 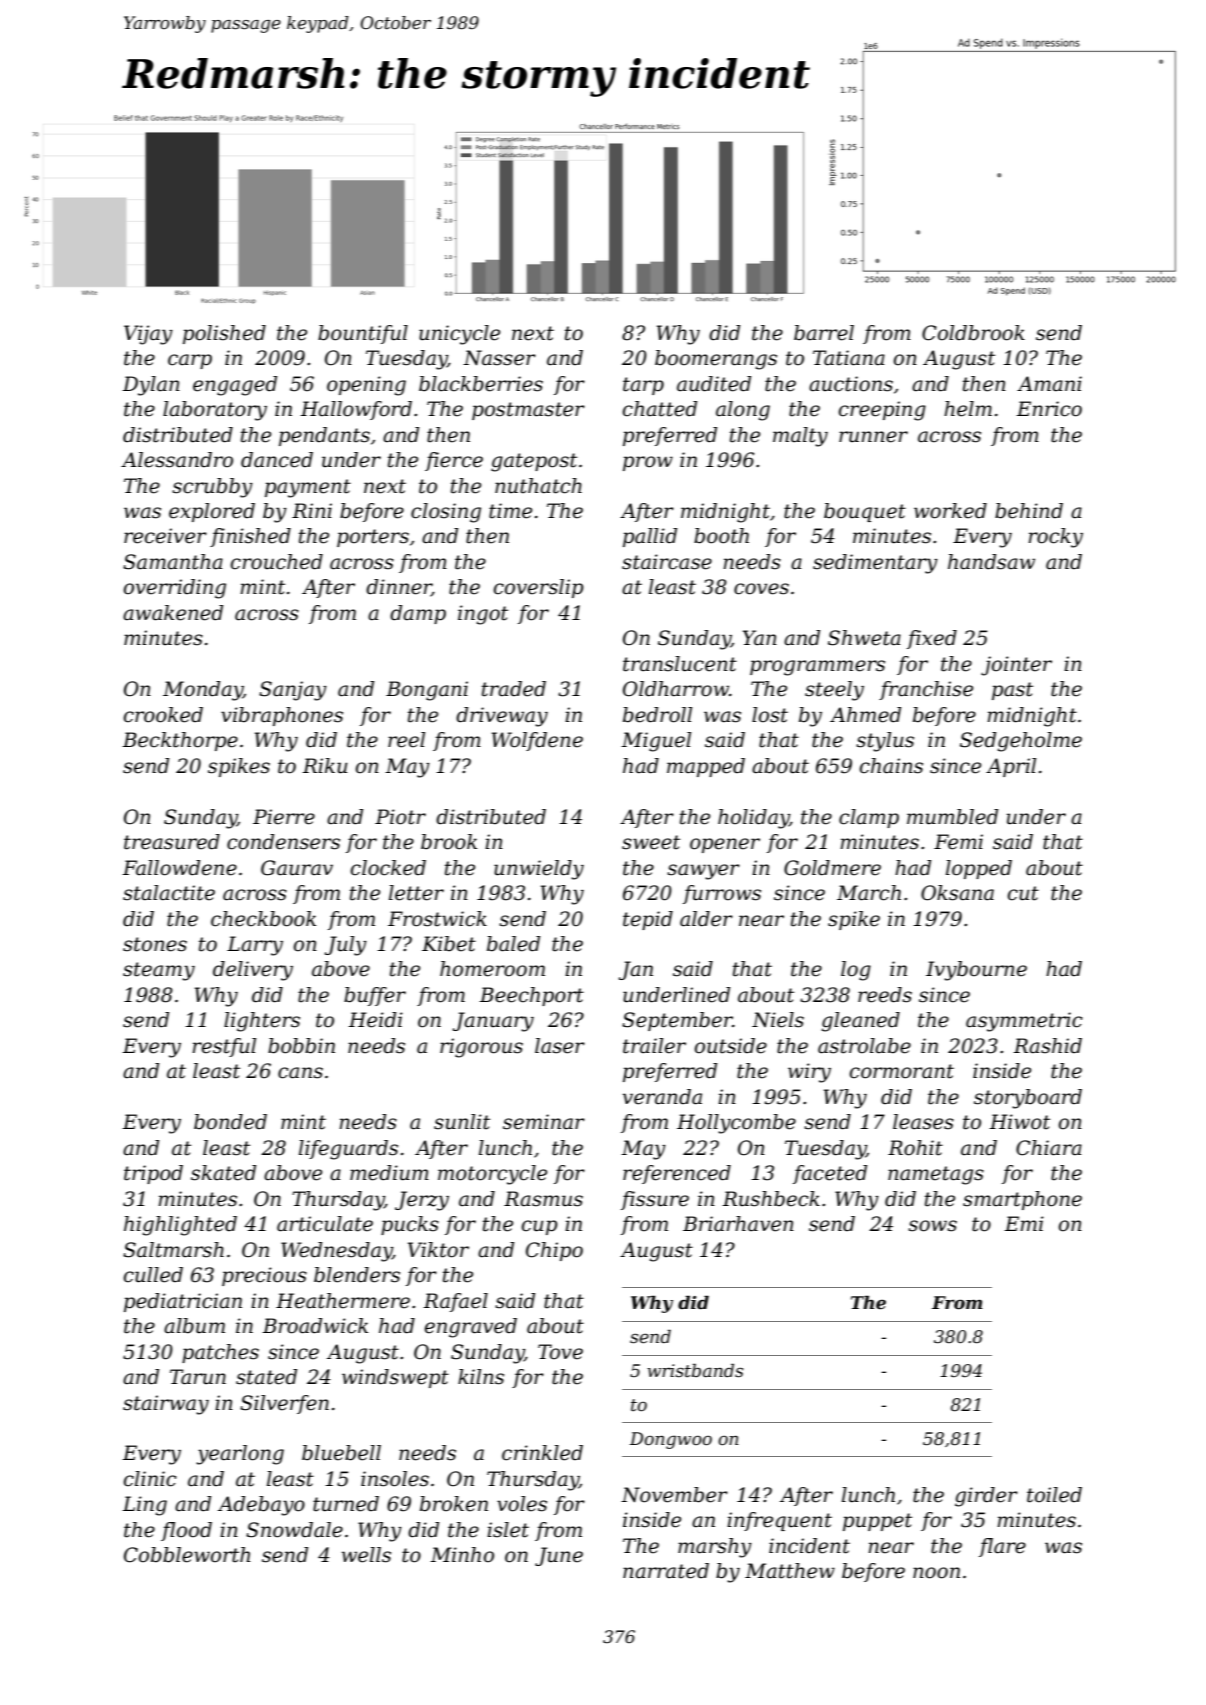 What do you see at coordinates (406, 740) in the page?
I see `reel` at bounding box center [406, 740].
